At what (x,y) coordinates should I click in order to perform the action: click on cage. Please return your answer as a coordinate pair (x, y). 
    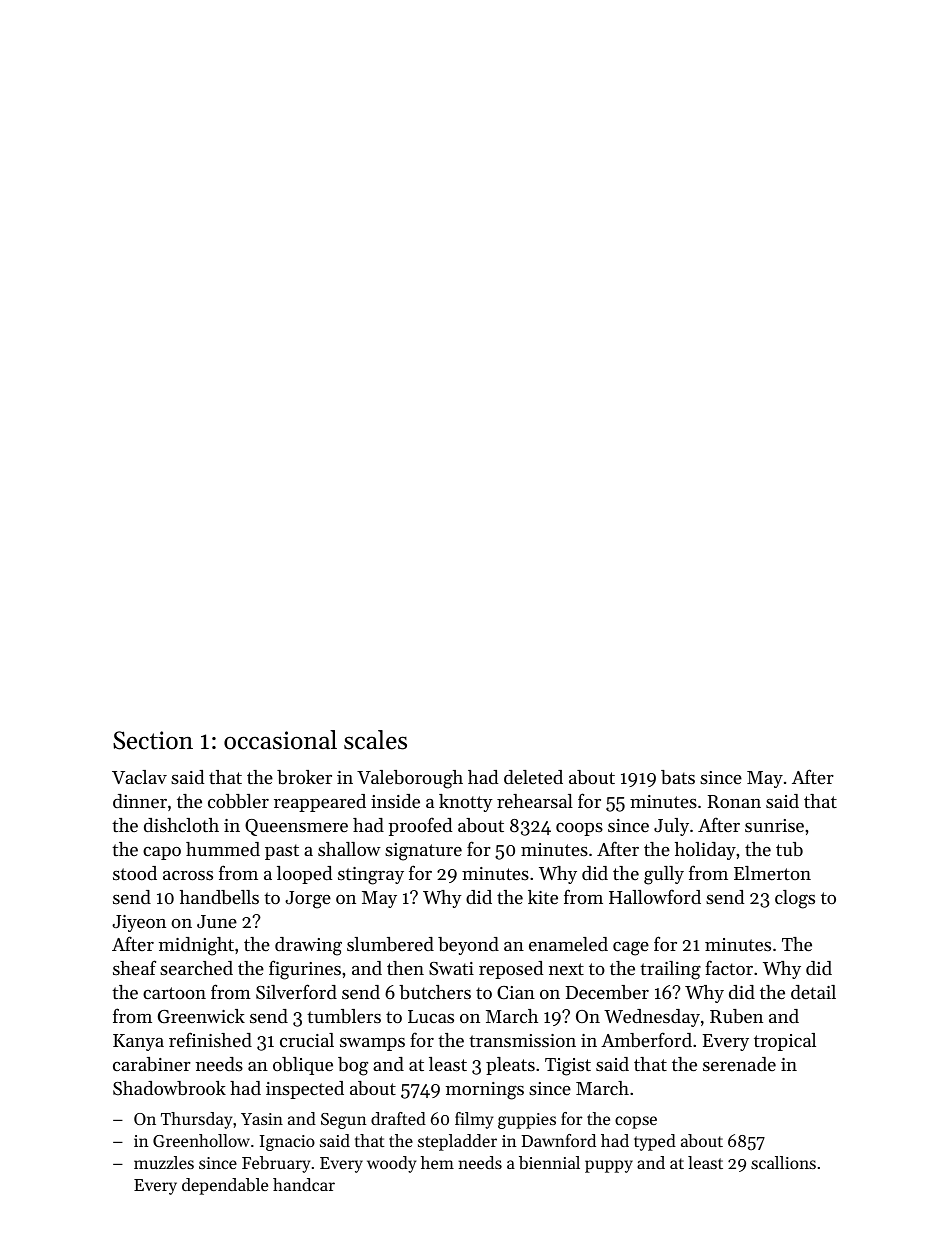
    Looking at the image, I should click on (631, 948).
